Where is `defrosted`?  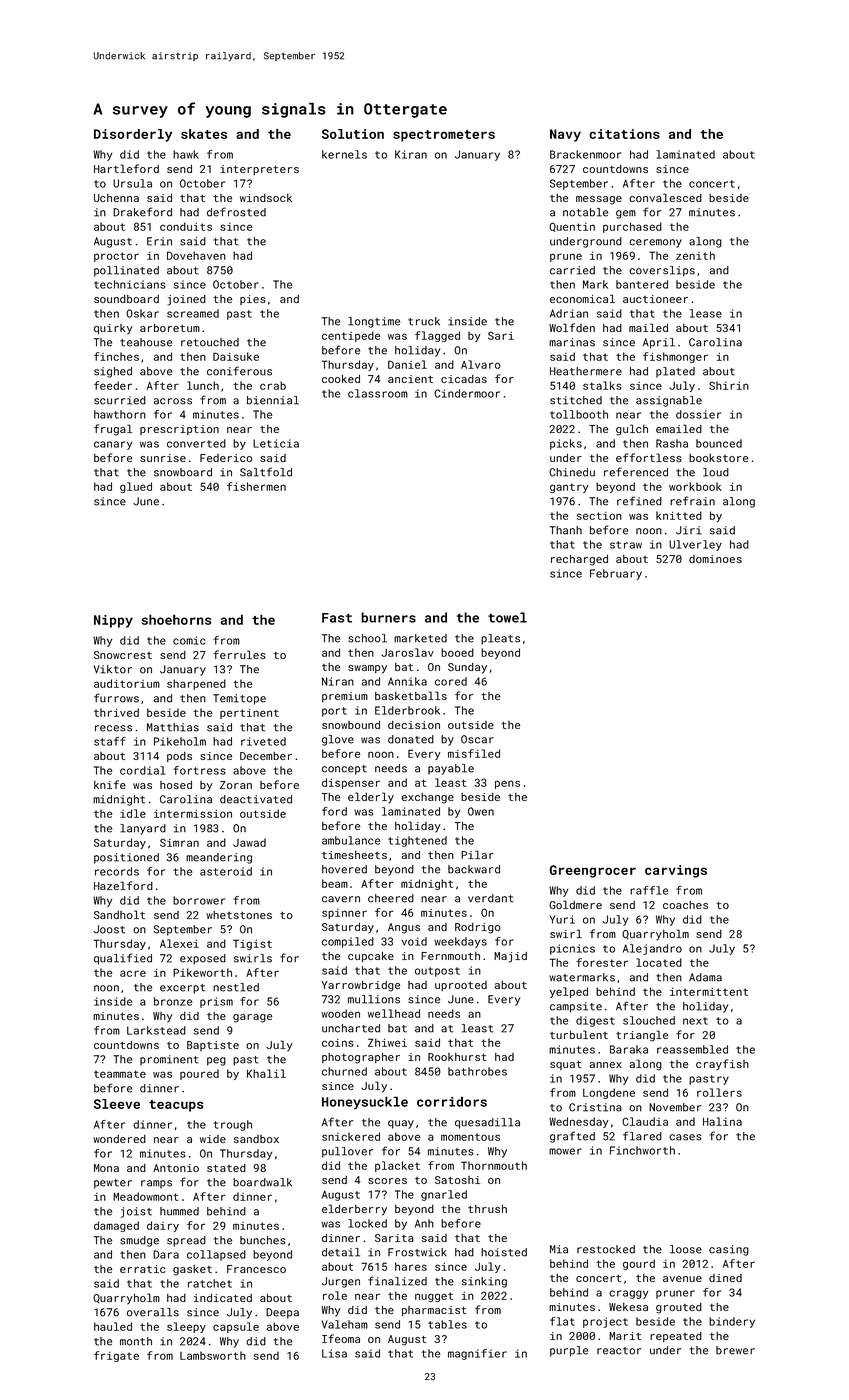
defrosted is located at coordinates (236, 212).
